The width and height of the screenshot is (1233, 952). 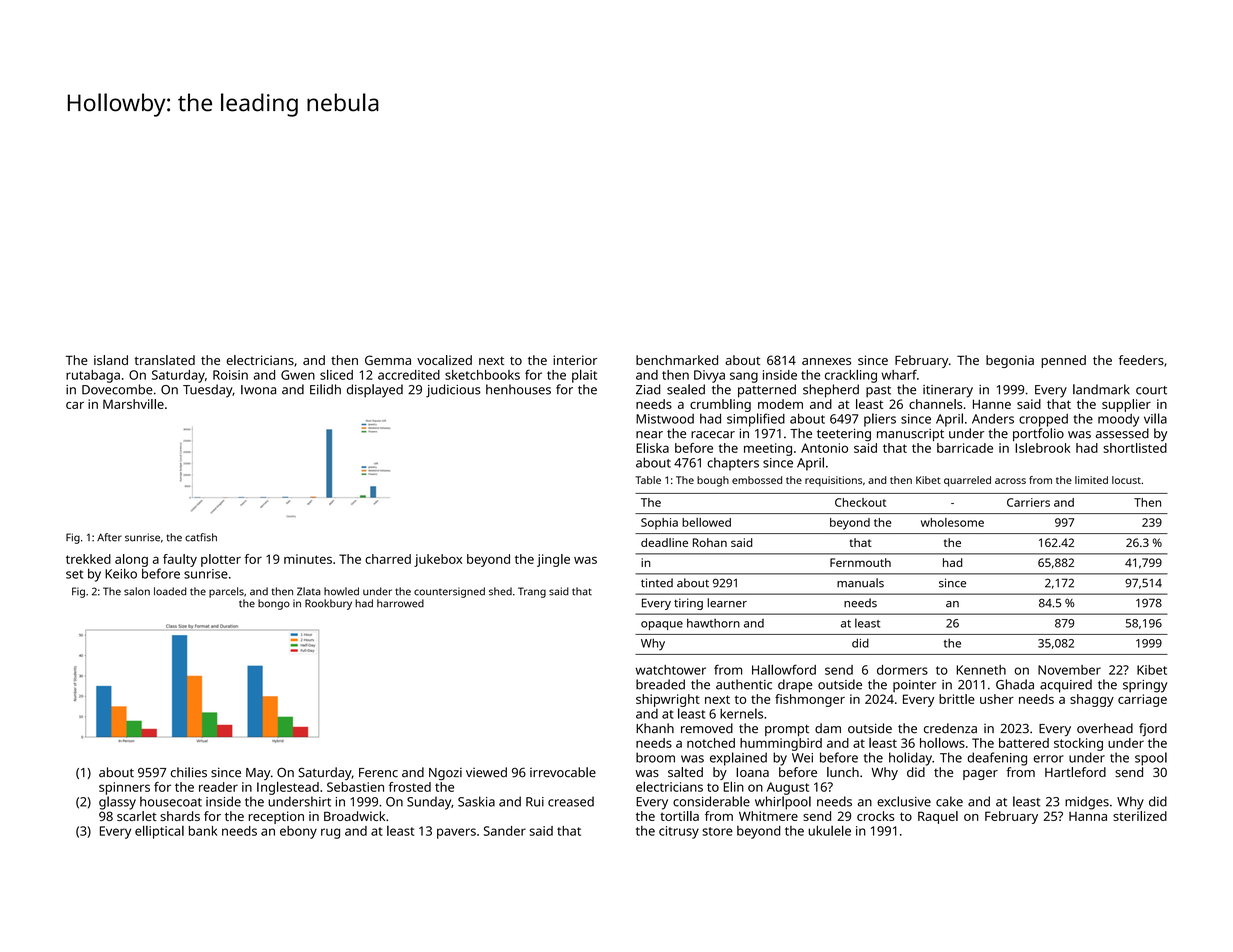 I want to click on Dovecombe, so click(x=117, y=389).
